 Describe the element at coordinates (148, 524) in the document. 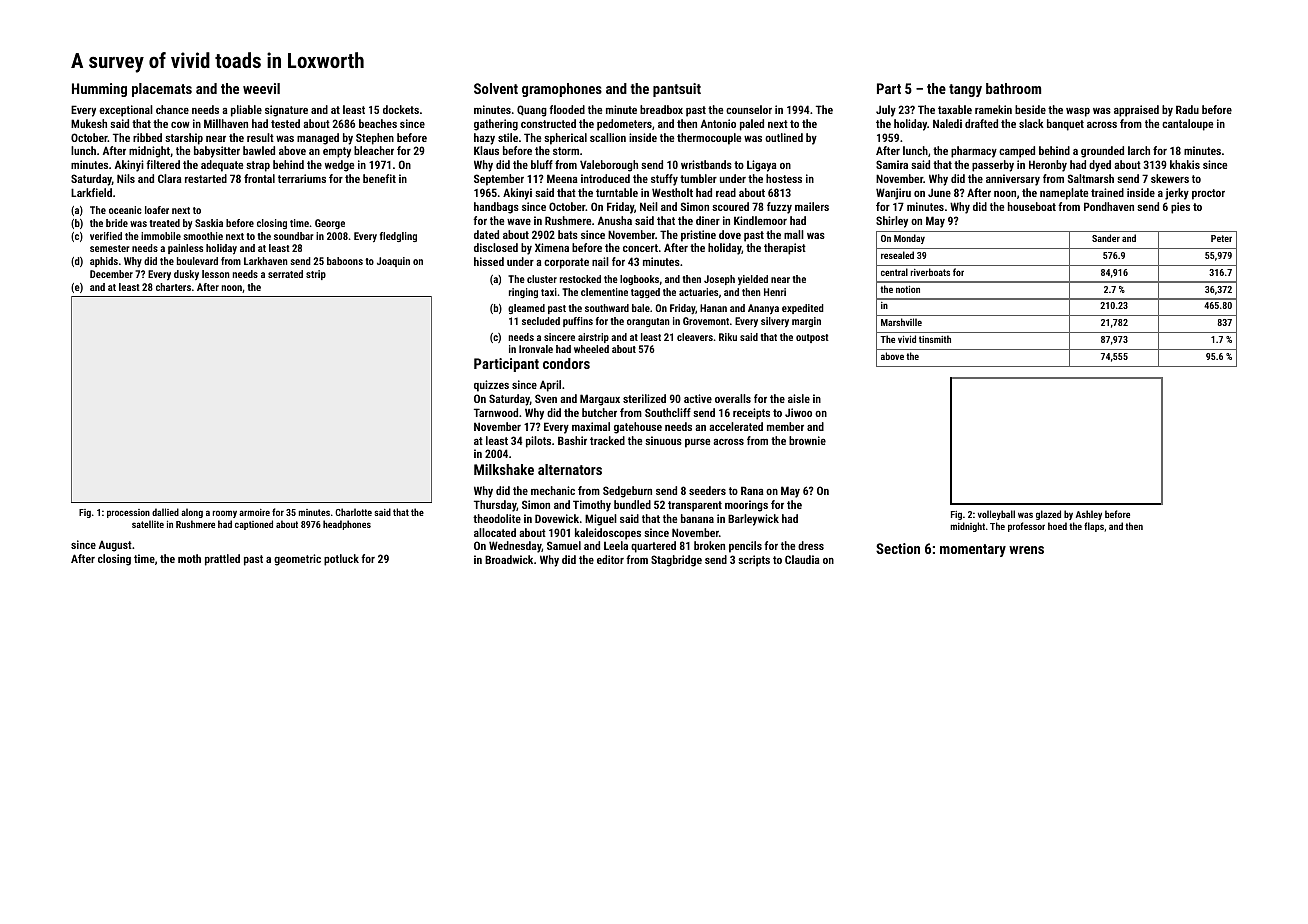

I see `satellite` at that location.
